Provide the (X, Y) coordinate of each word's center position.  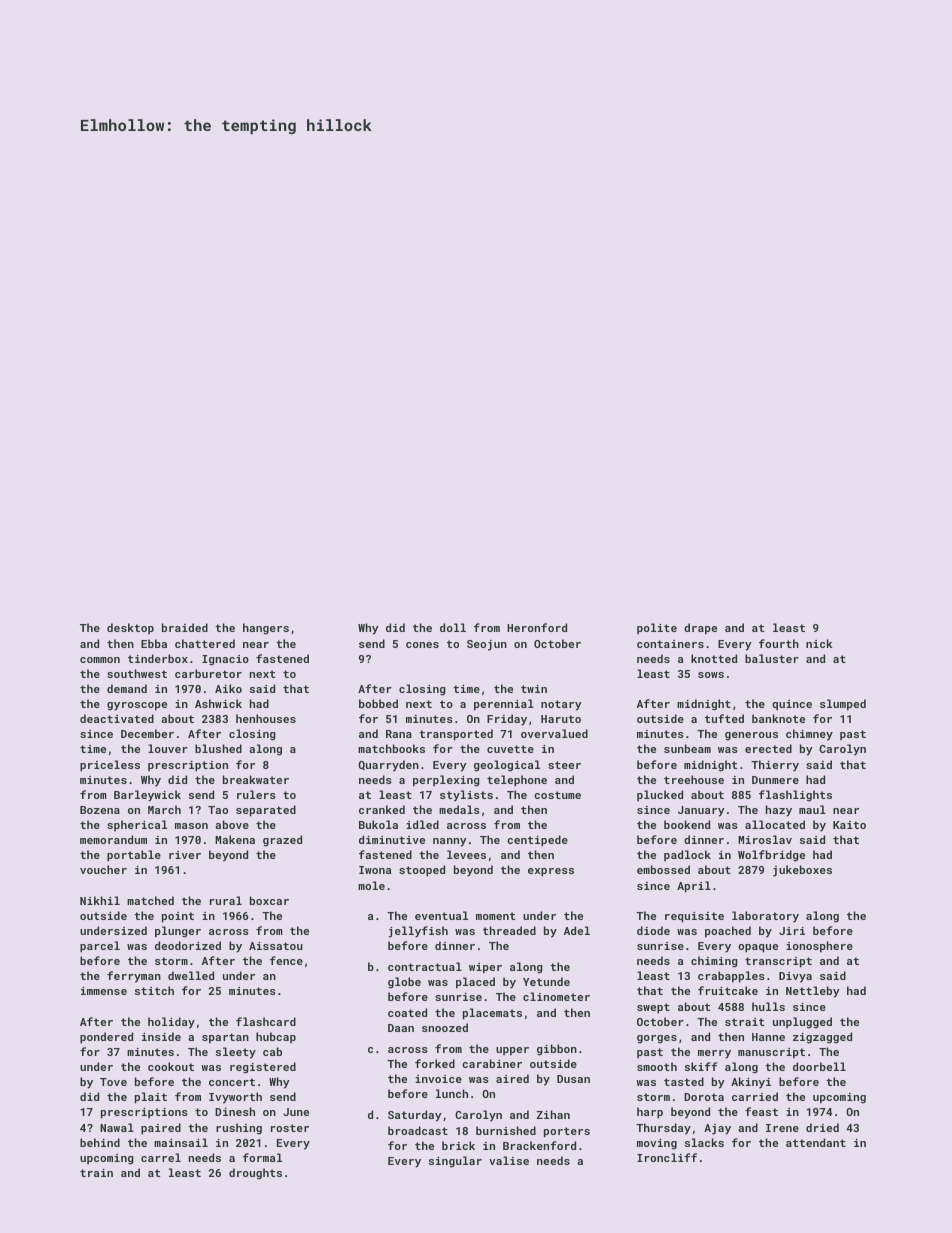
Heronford (537, 627)
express (551, 872)
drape (700, 629)
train (96, 1173)
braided (185, 627)
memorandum (113, 839)
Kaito (849, 825)
